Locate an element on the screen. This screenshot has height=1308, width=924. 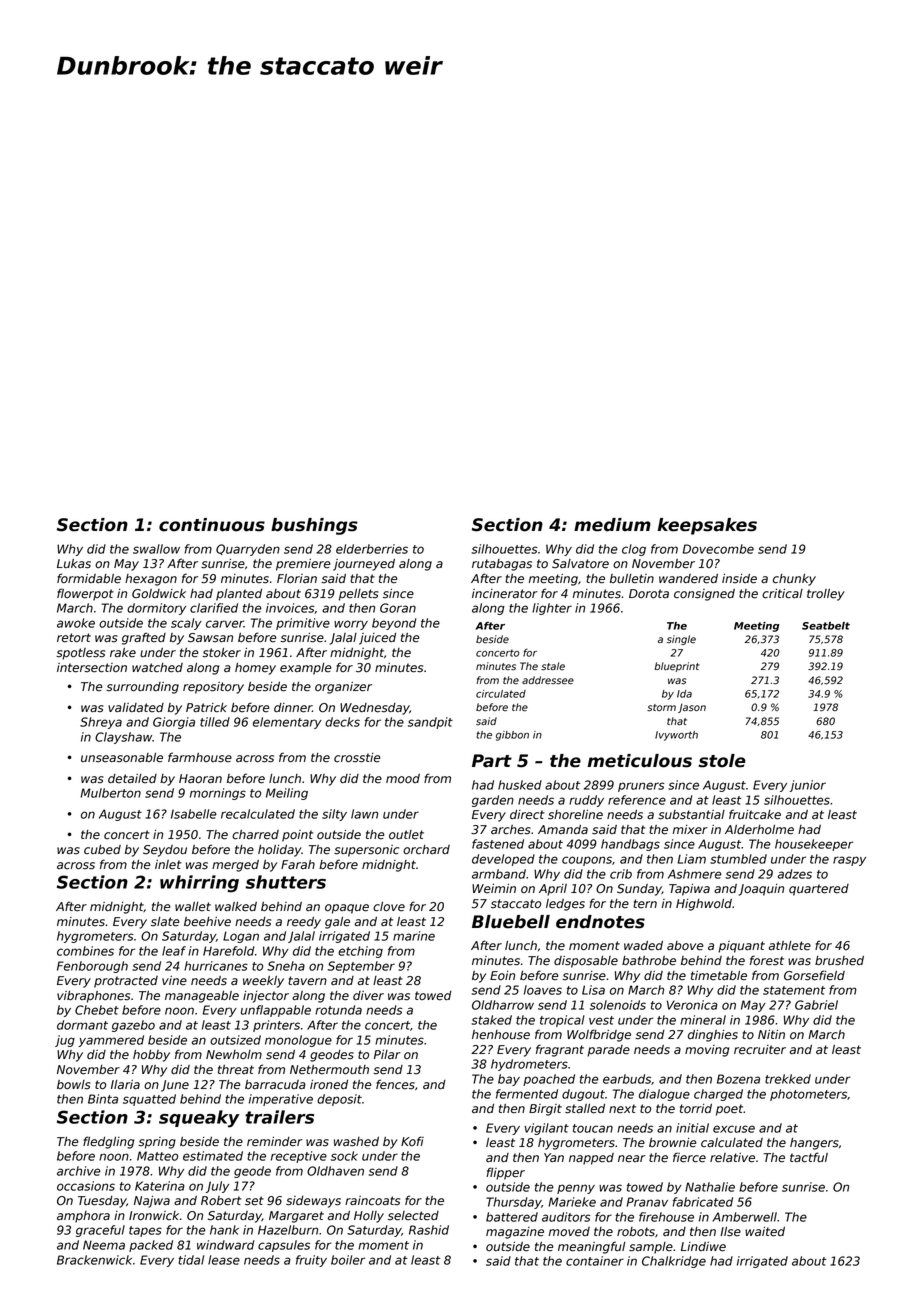
Weimin is located at coordinates (494, 888).
